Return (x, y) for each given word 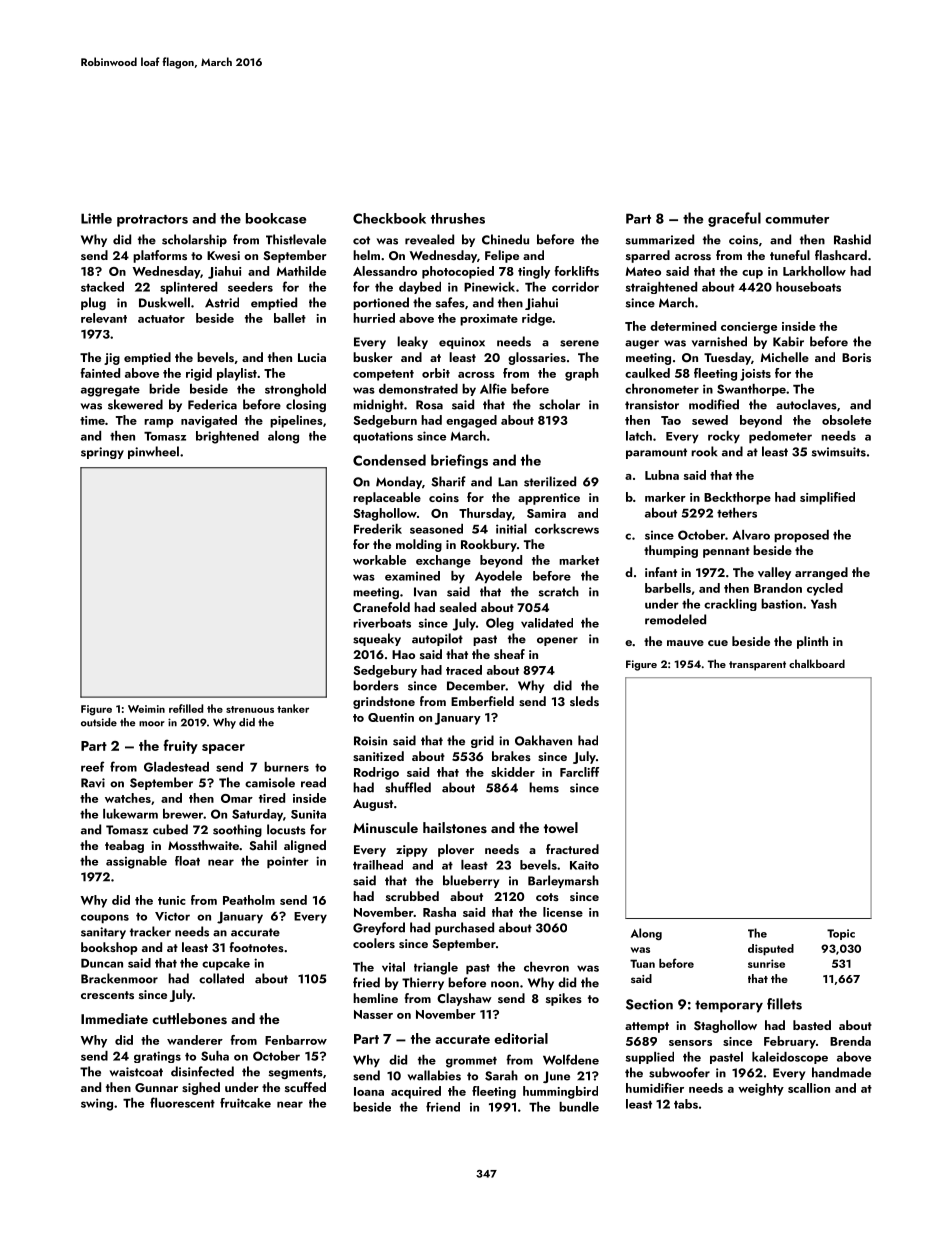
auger (642, 344)
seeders (250, 287)
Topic (841, 934)
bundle (579, 1107)
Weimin (146, 709)
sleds (584, 701)
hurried (374, 318)
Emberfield (482, 701)
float (187, 861)
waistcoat (136, 1072)
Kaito (584, 865)
